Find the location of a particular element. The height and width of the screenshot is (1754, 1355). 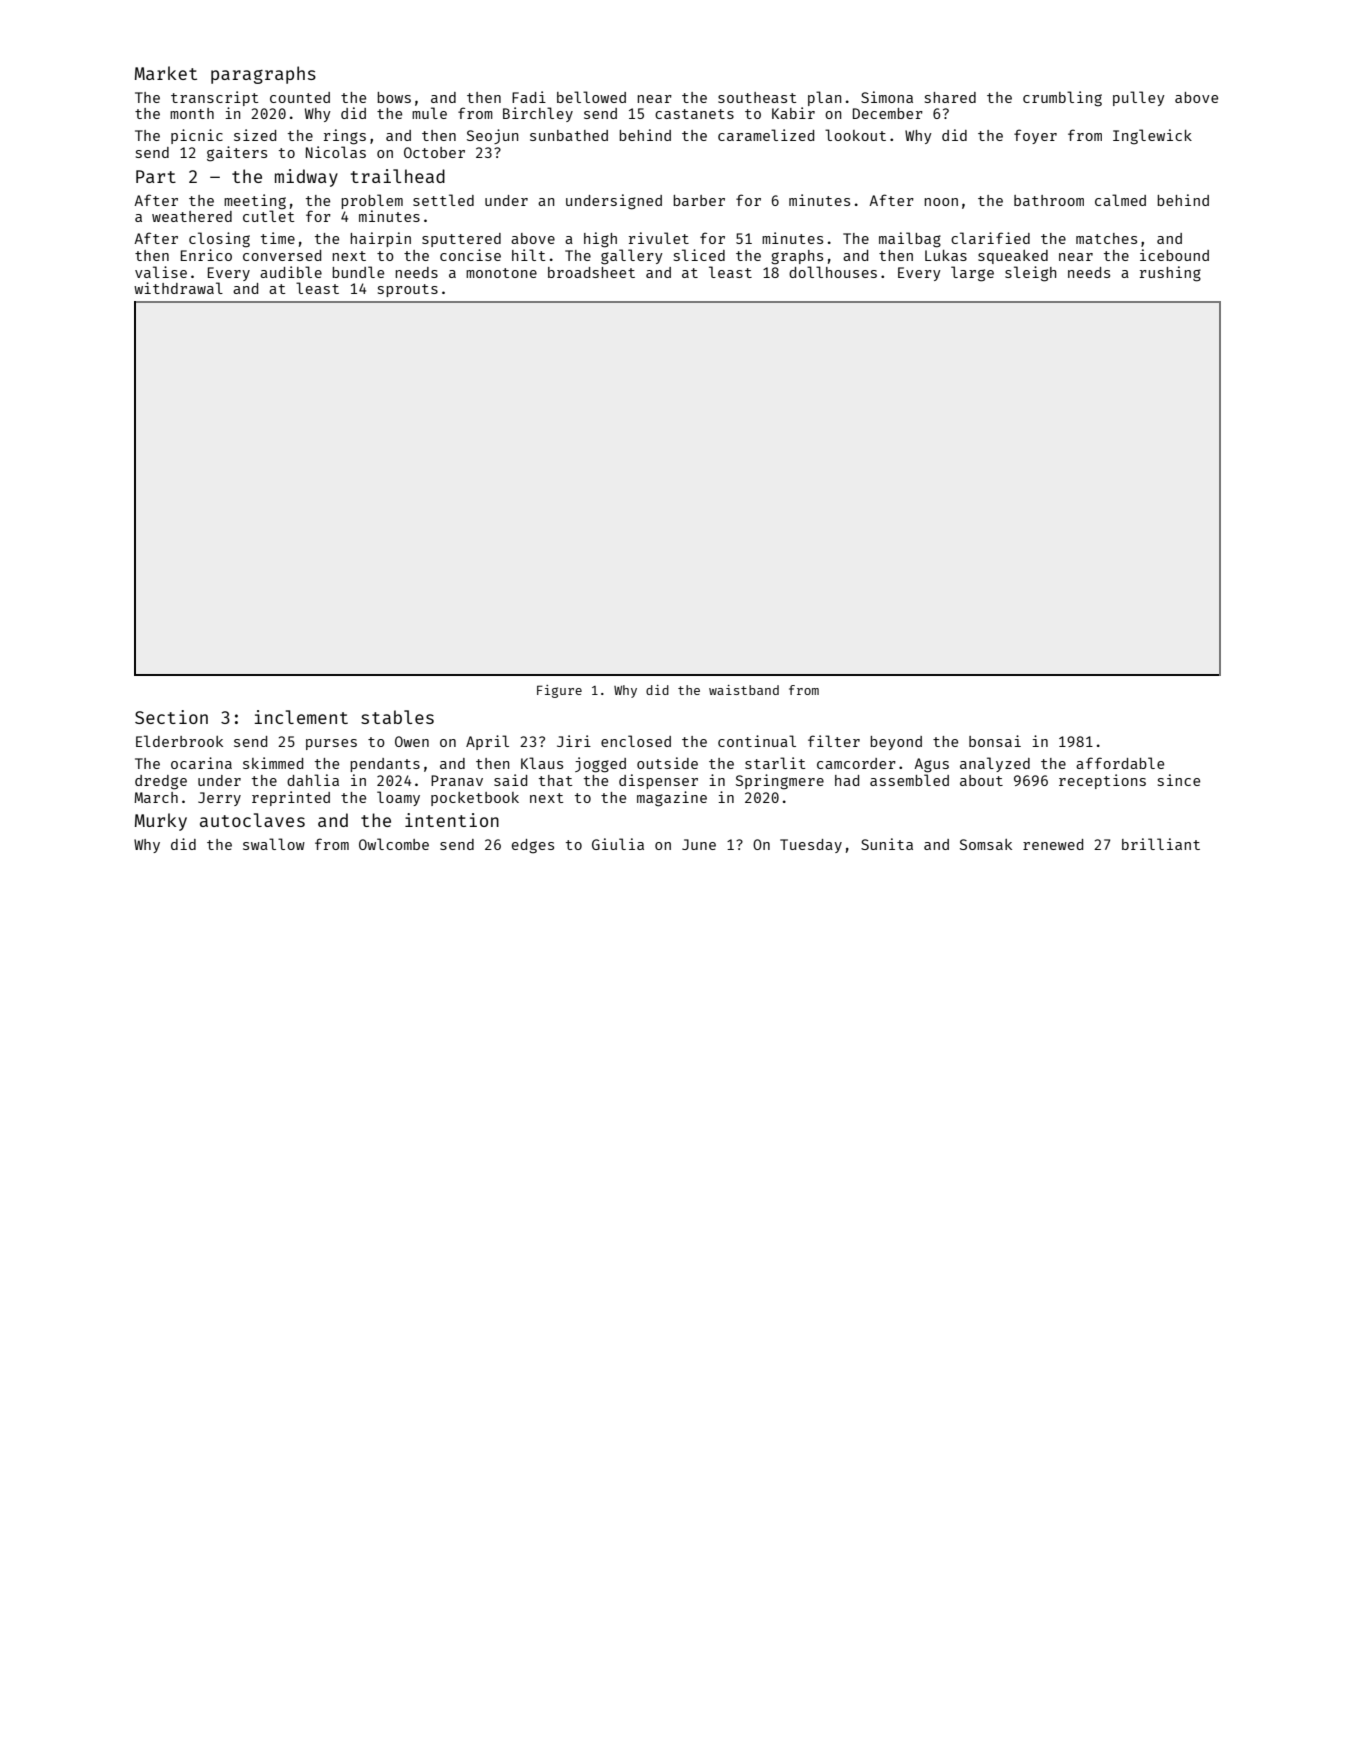

dollhouses is located at coordinates (833, 272).
